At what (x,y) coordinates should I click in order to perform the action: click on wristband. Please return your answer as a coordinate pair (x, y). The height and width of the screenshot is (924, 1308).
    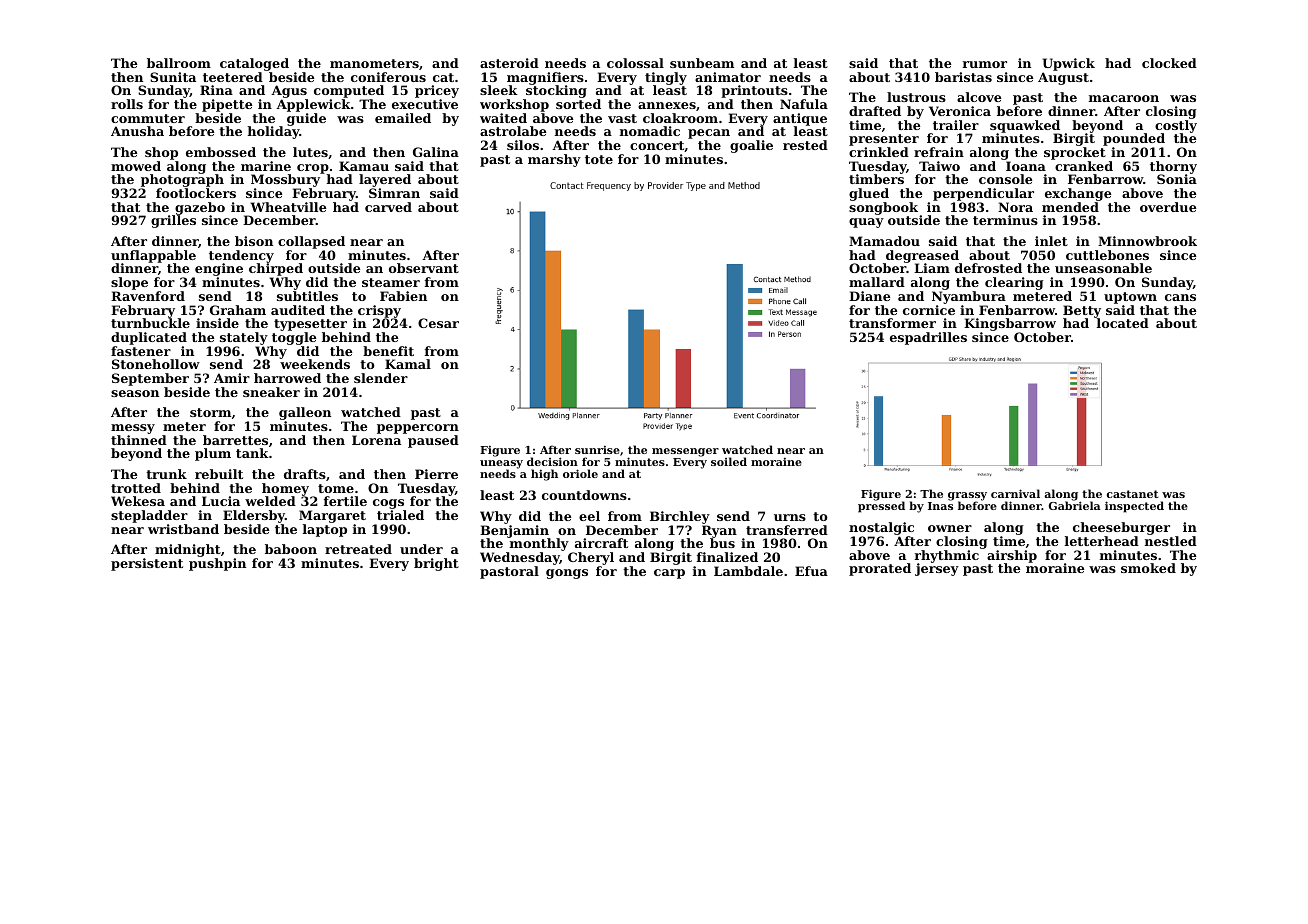
    Looking at the image, I should click on (183, 529).
